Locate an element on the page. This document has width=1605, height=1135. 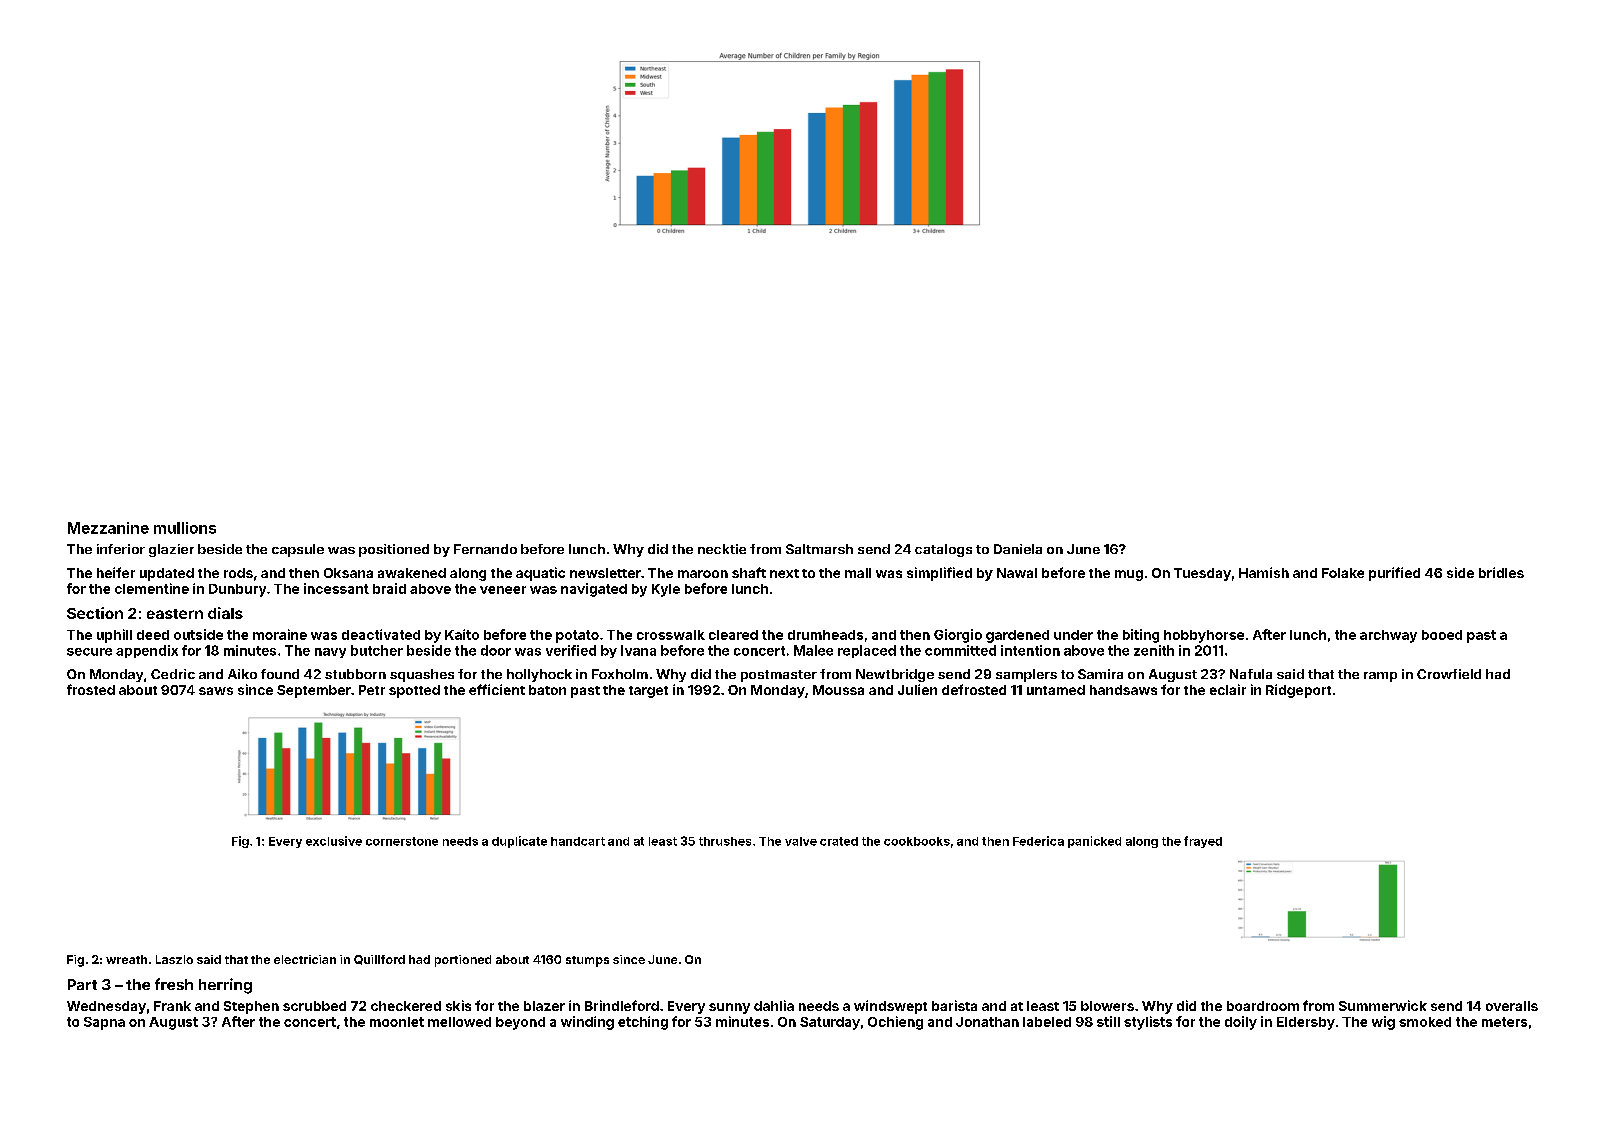
Newtbridge is located at coordinates (895, 675).
